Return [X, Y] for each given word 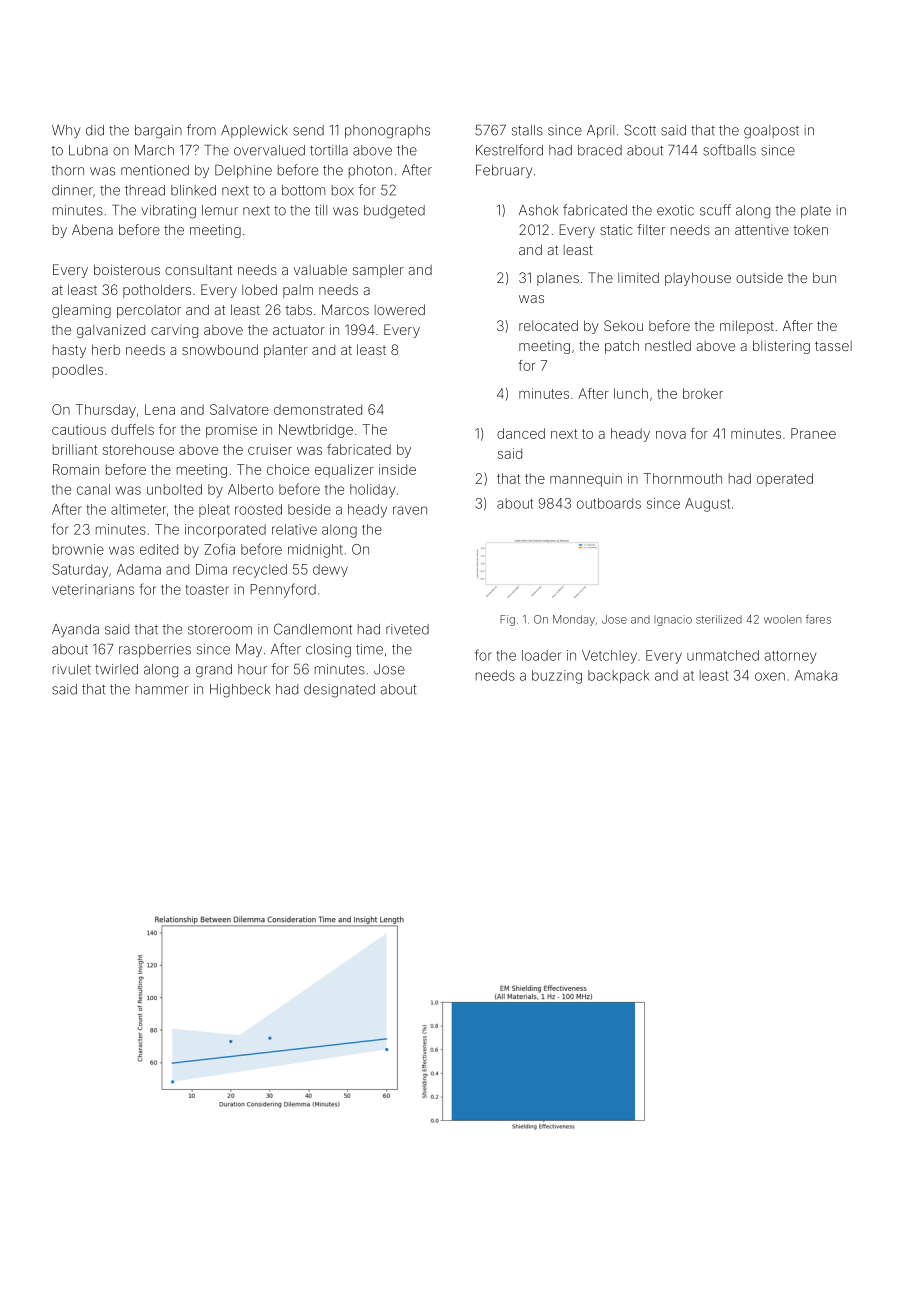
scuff [715, 210]
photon [370, 171]
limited [638, 277]
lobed [259, 289]
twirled [116, 669]
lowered [400, 309]
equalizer [344, 471]
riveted [407, 629]
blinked [193, 190]
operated [785, 480]
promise [231, 431]
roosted [258, 509]
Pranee [813, 433]
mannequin [586, 480]
